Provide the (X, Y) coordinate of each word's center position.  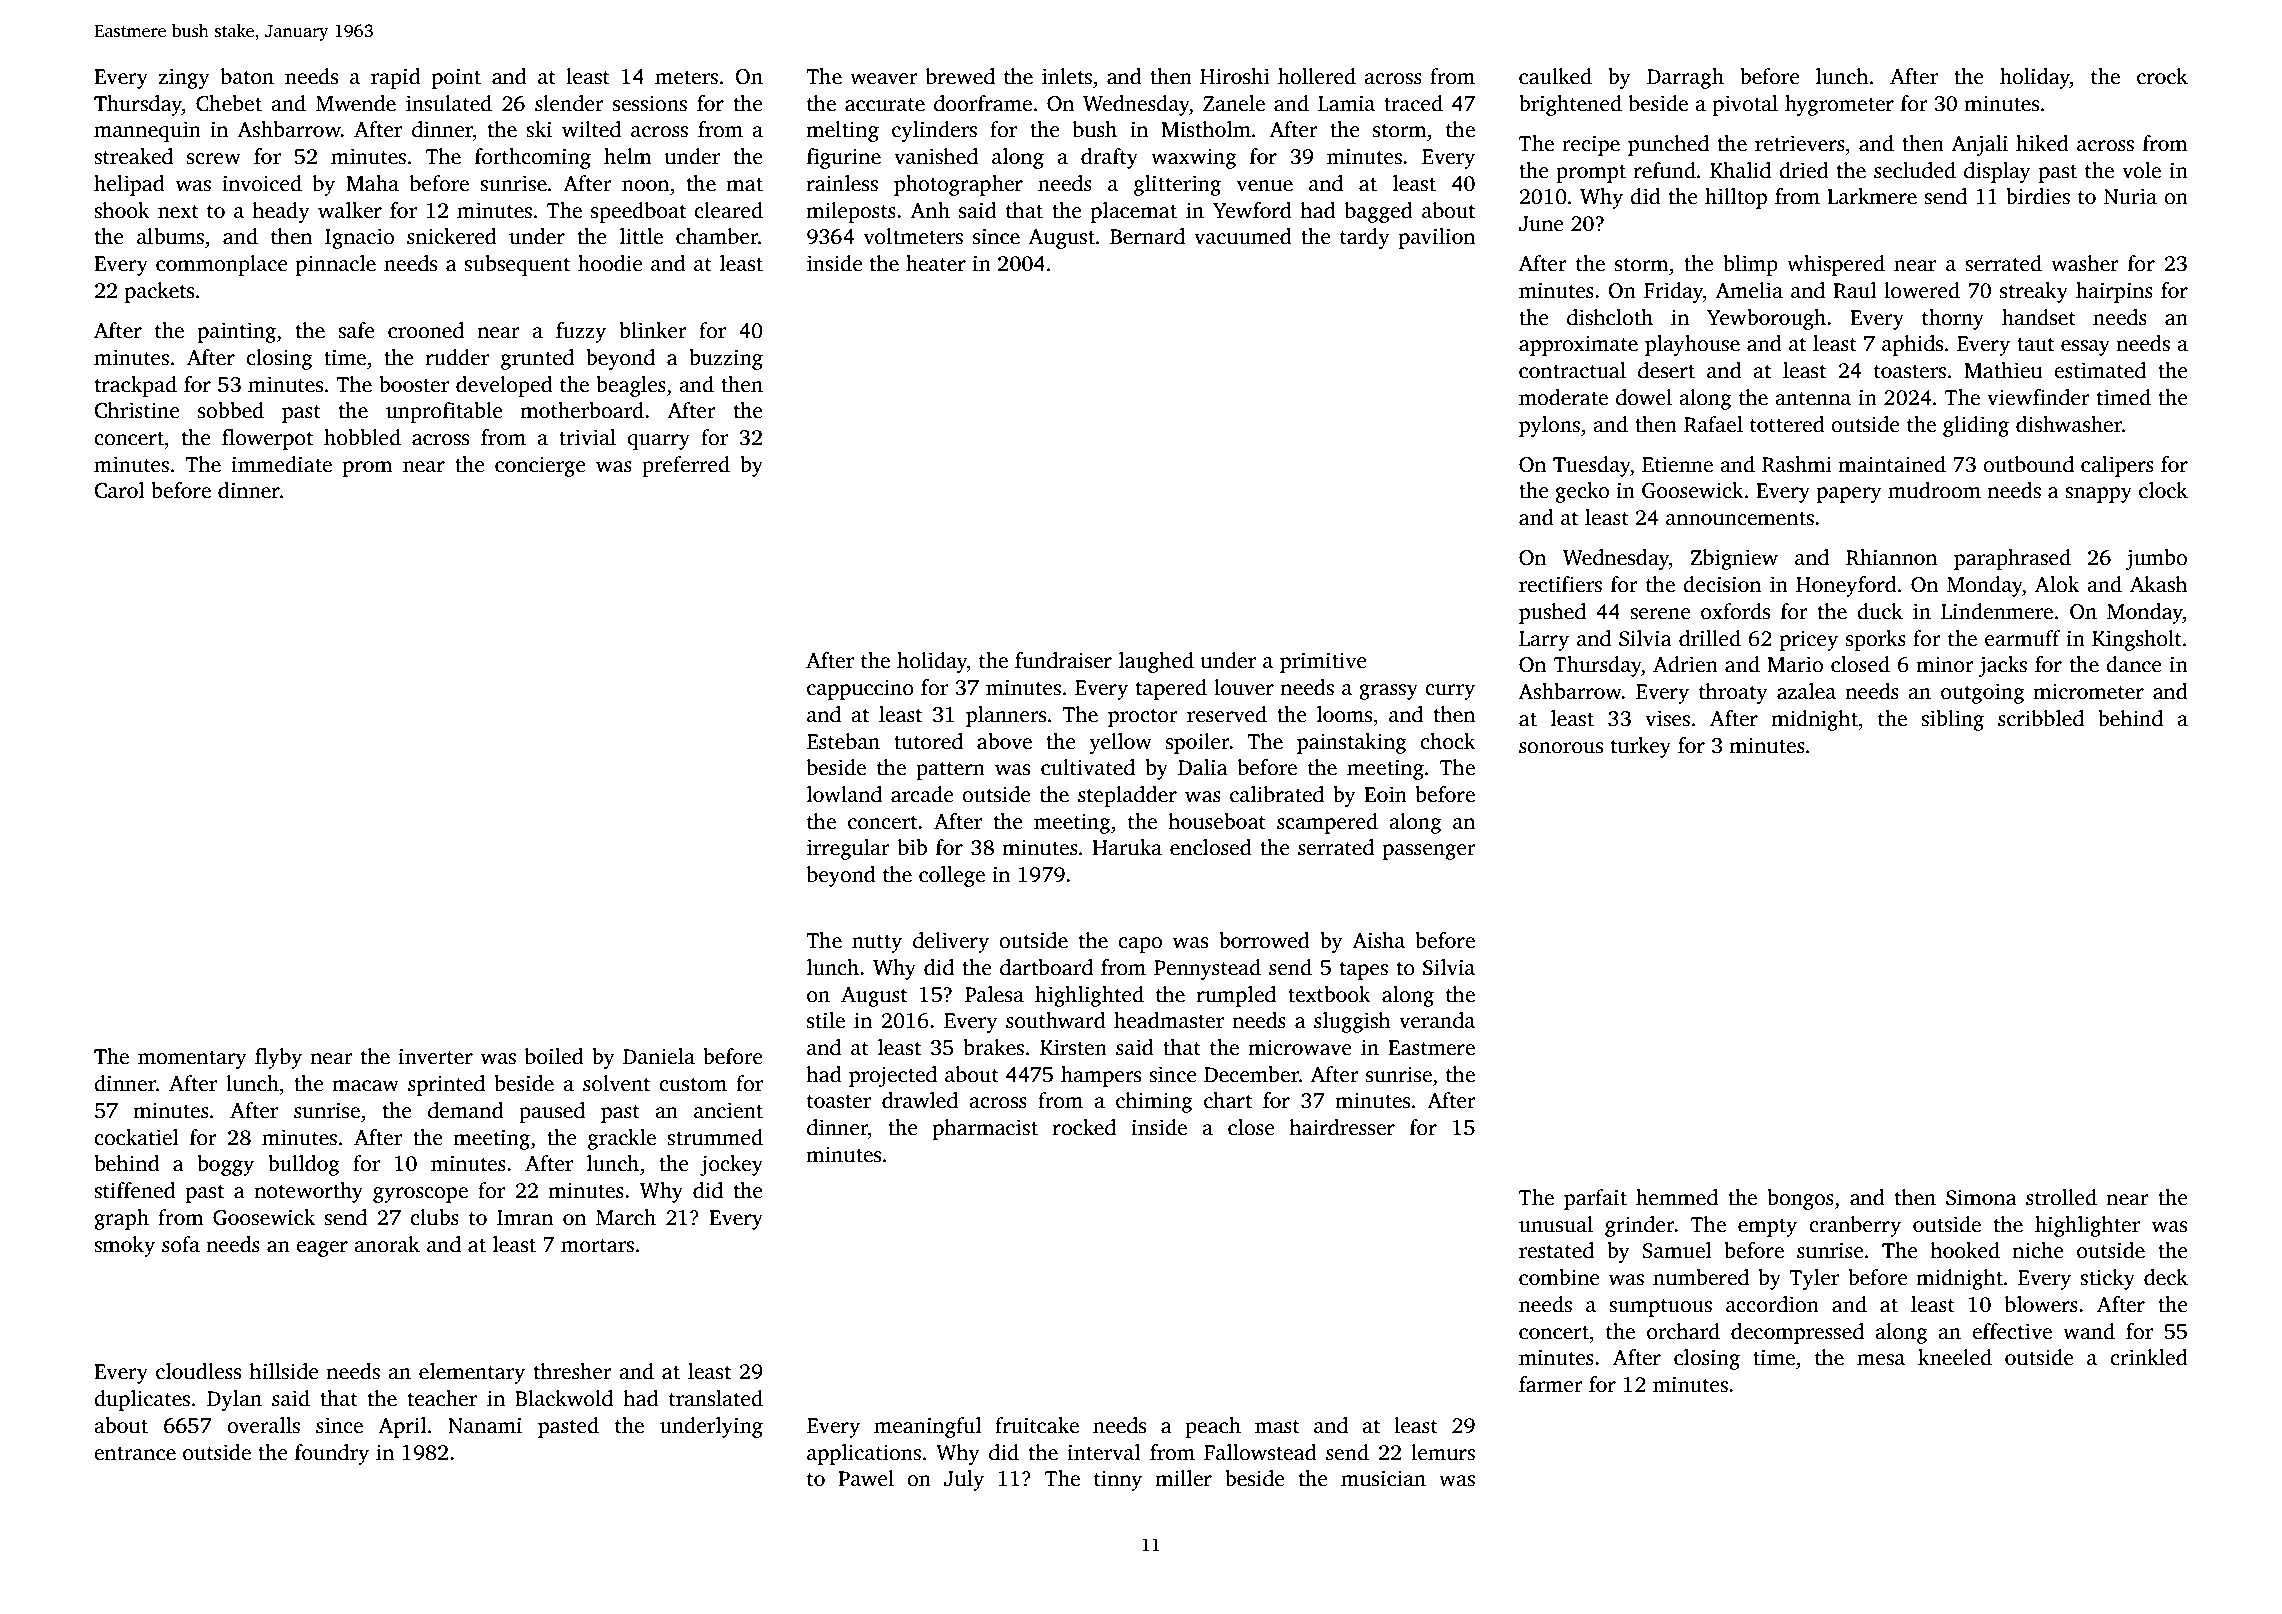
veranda (1437, 1020)
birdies (2038, 196)
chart (1228, 1100)
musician (1383, 1478)
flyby (278, 1058)
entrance (135, 1454)
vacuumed (1243, 236)
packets (159, 292)
